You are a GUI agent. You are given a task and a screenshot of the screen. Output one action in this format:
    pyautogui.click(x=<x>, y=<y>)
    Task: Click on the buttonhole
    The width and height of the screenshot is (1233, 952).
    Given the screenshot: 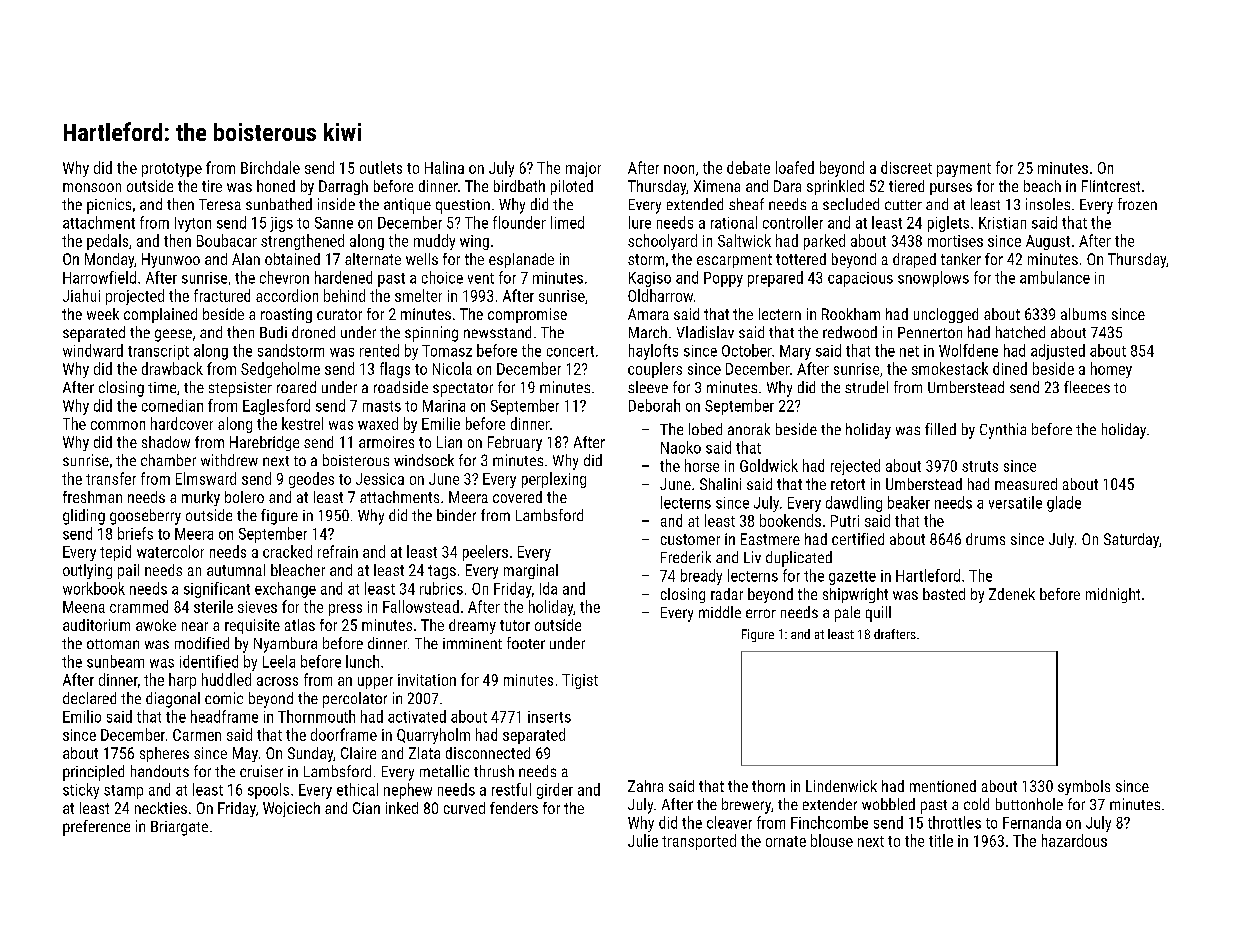 What is the action you would take?
    pyautogui.click(x=1029, y=804)
